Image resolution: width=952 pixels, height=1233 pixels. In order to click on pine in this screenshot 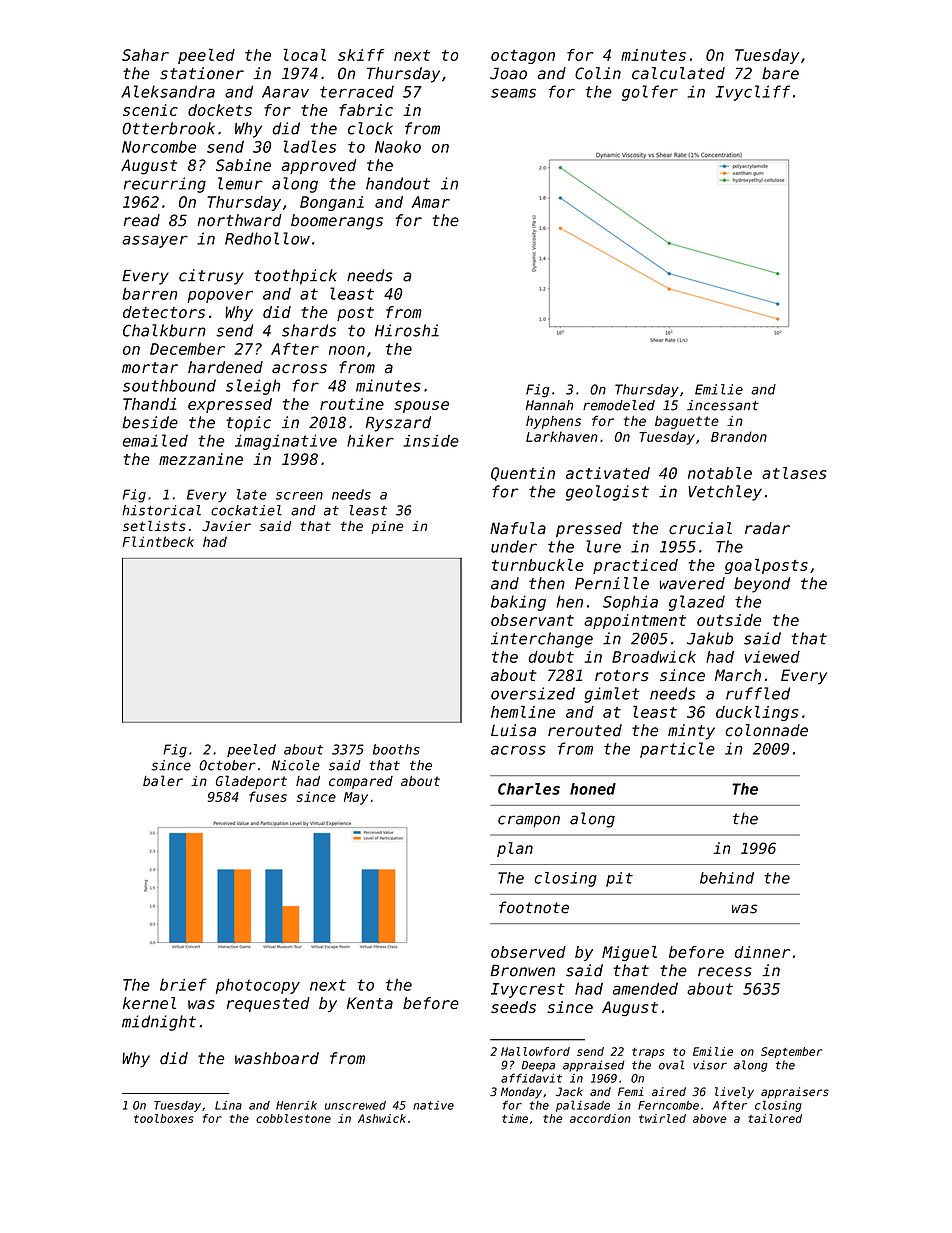, I will do `click(388, 527)`.
